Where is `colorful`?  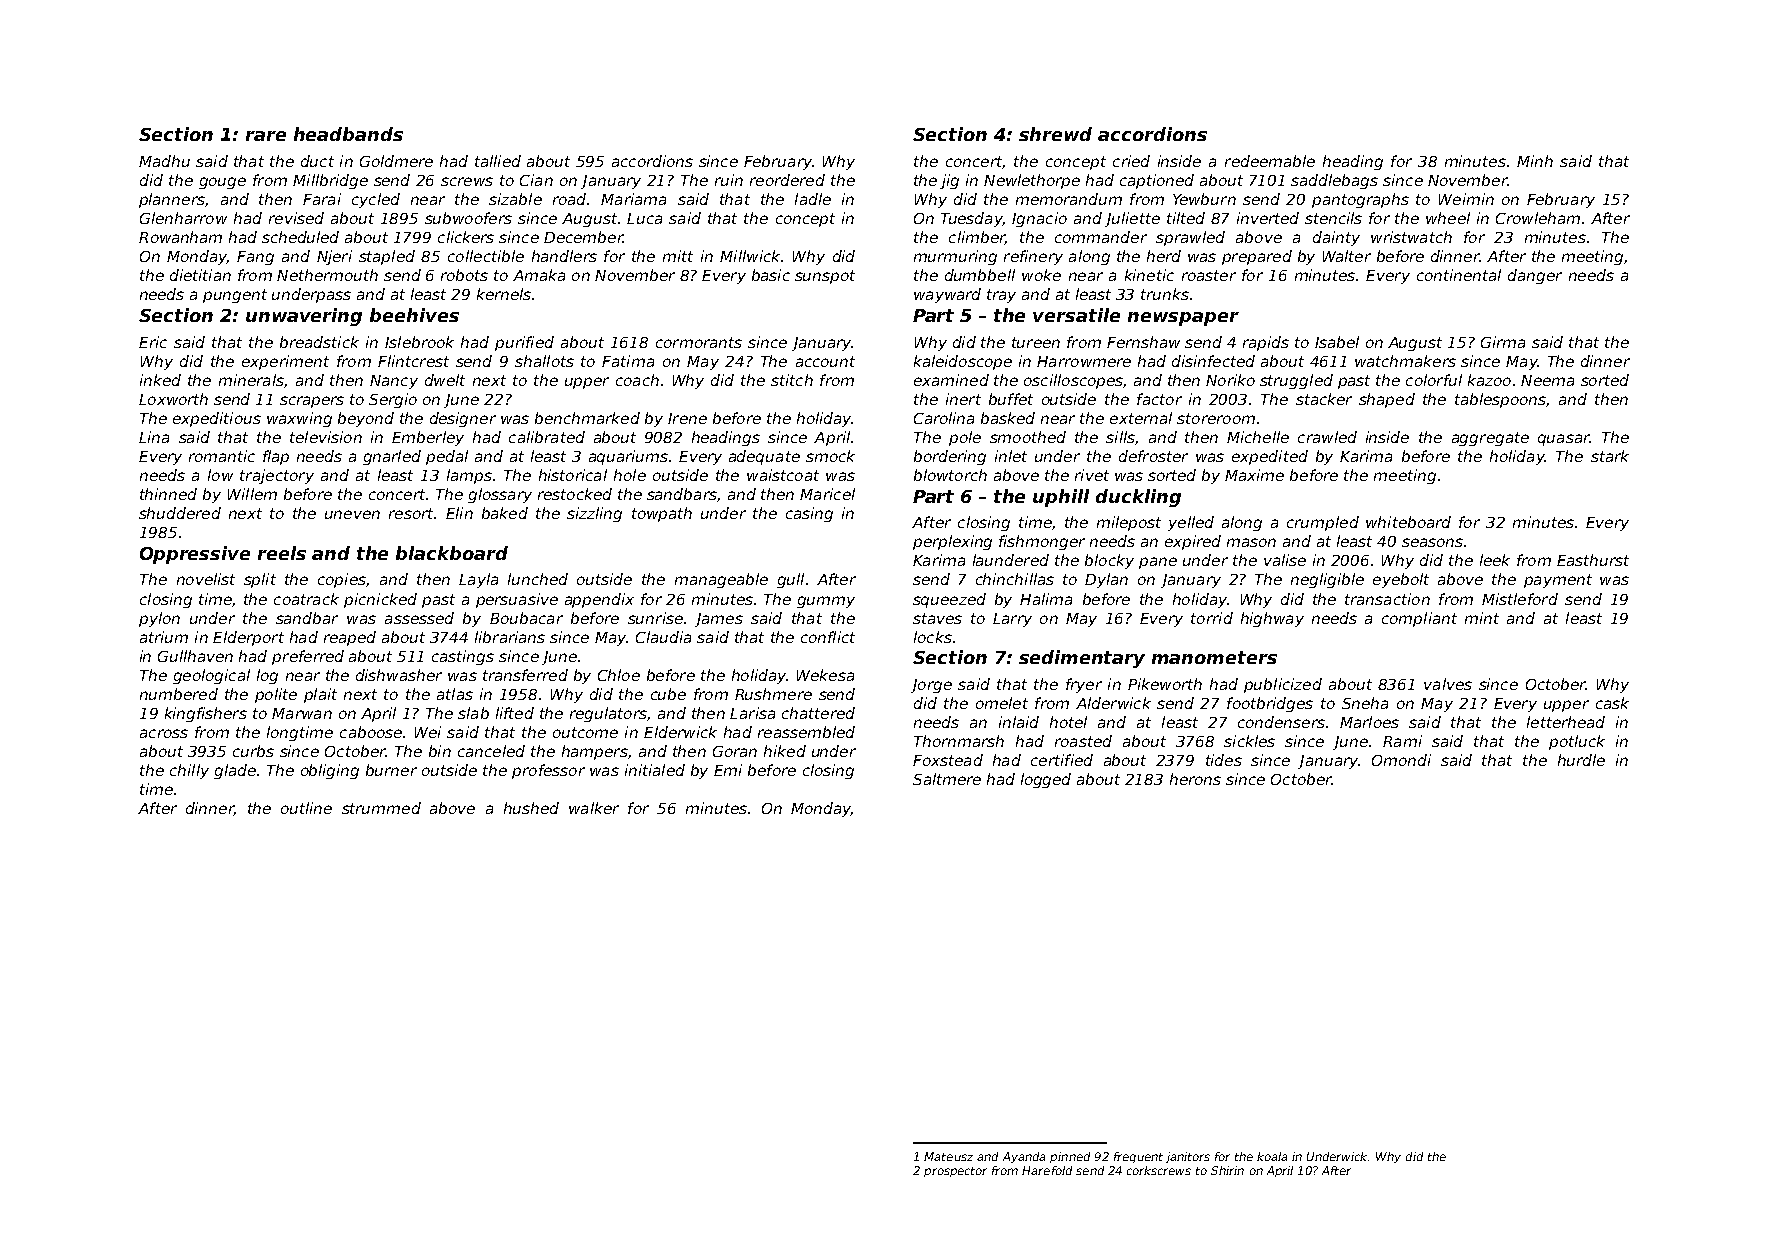
colorful is located at coordinates (1434, 380).
